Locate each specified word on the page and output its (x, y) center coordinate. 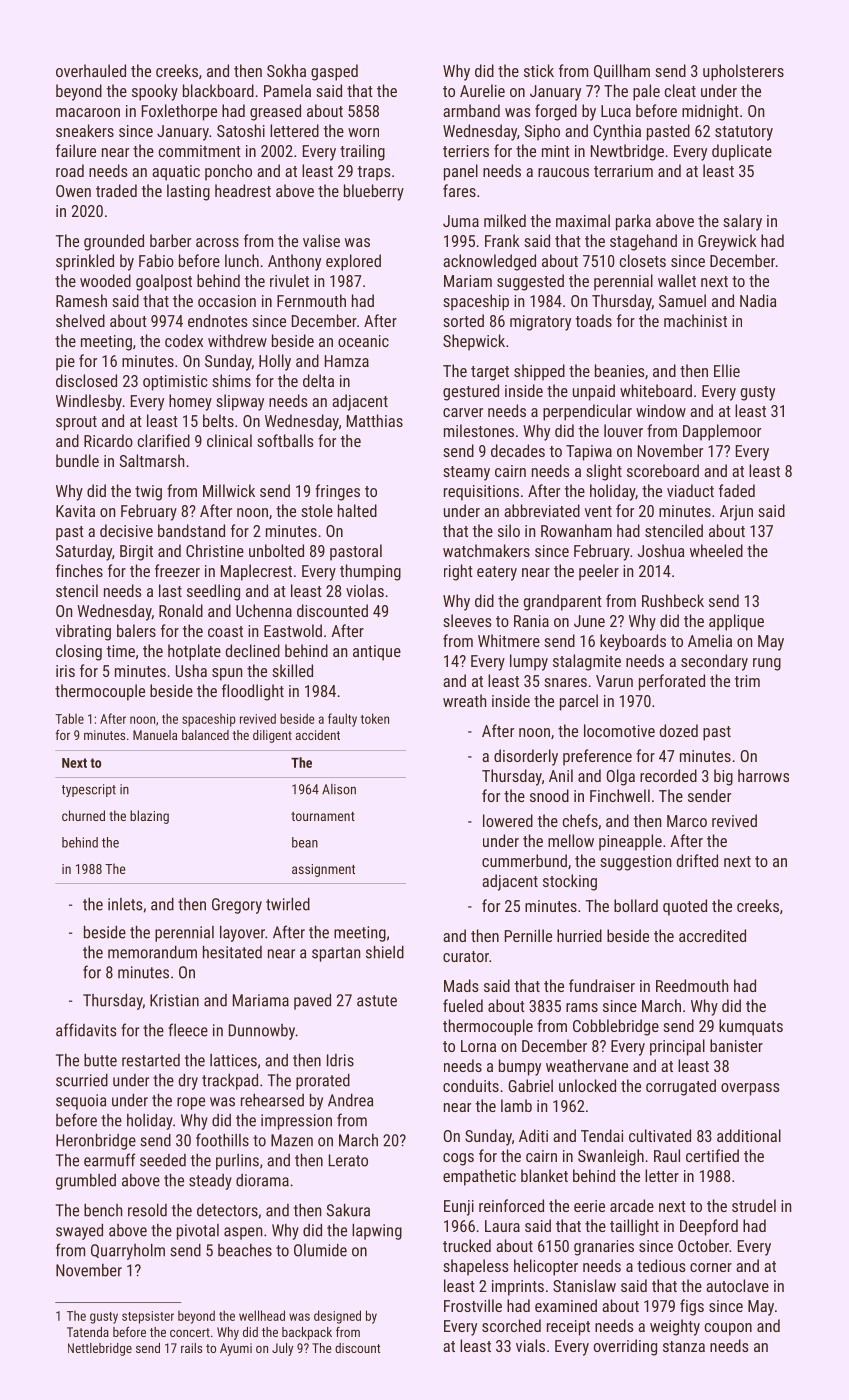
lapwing (377, 1231)
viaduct (690, 490)
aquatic (176, 173)
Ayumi (236, 1349)
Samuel (682, 300)
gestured (471, 392)
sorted (463, 320)
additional (749, 1135)
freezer (177, 570)
